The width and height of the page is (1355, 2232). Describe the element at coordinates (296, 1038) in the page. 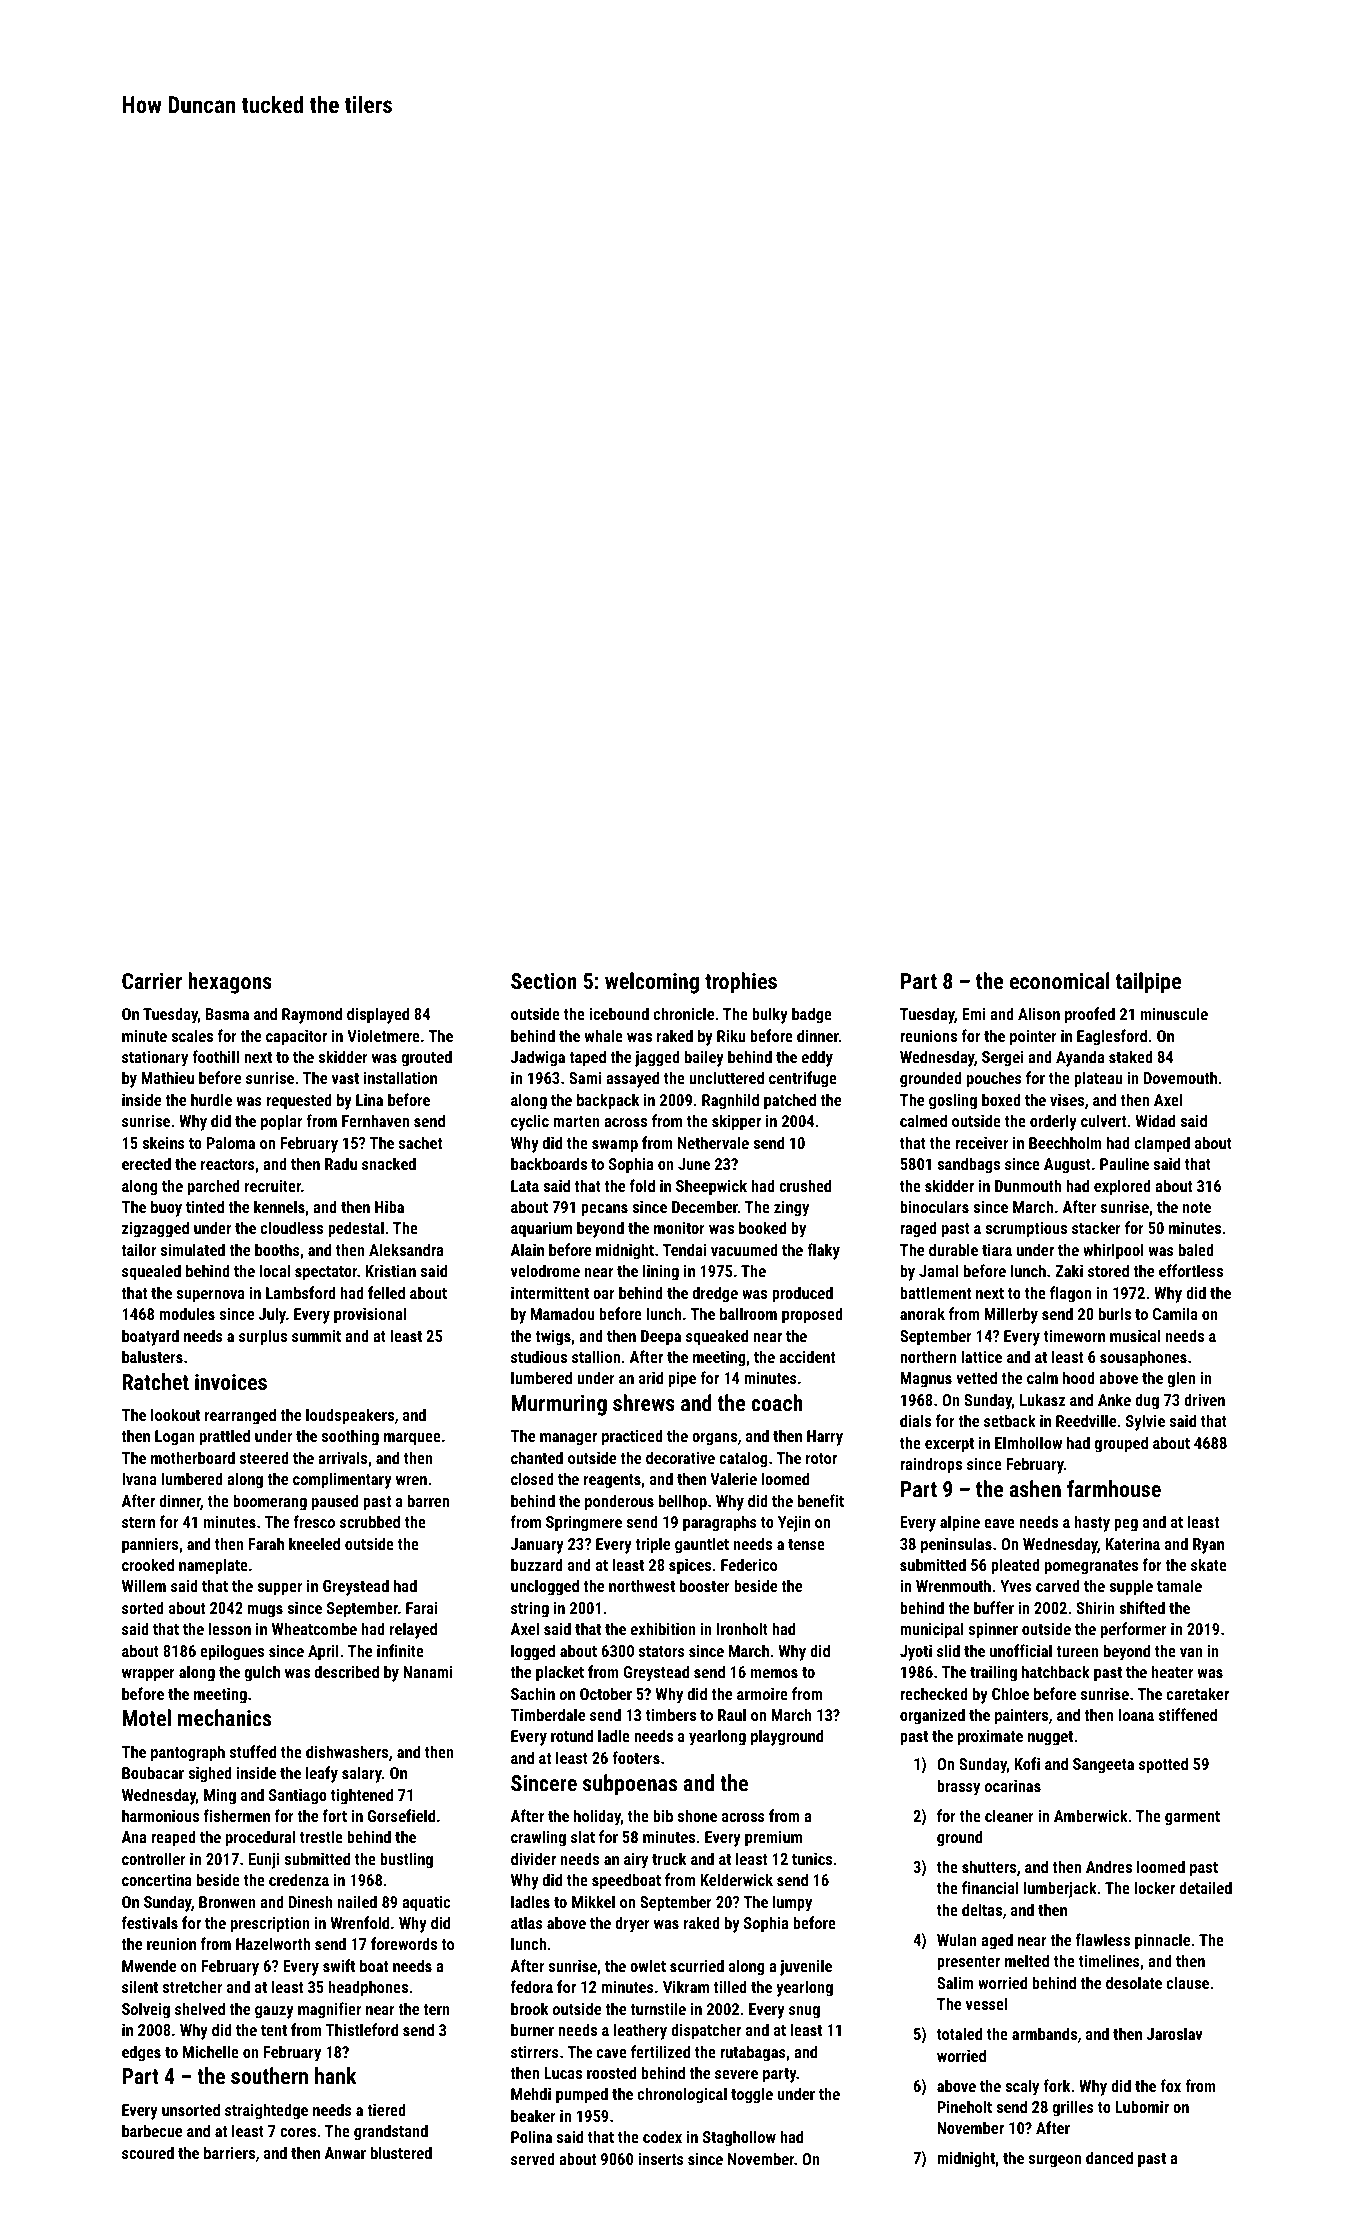

I see `capacitor` at that location.
